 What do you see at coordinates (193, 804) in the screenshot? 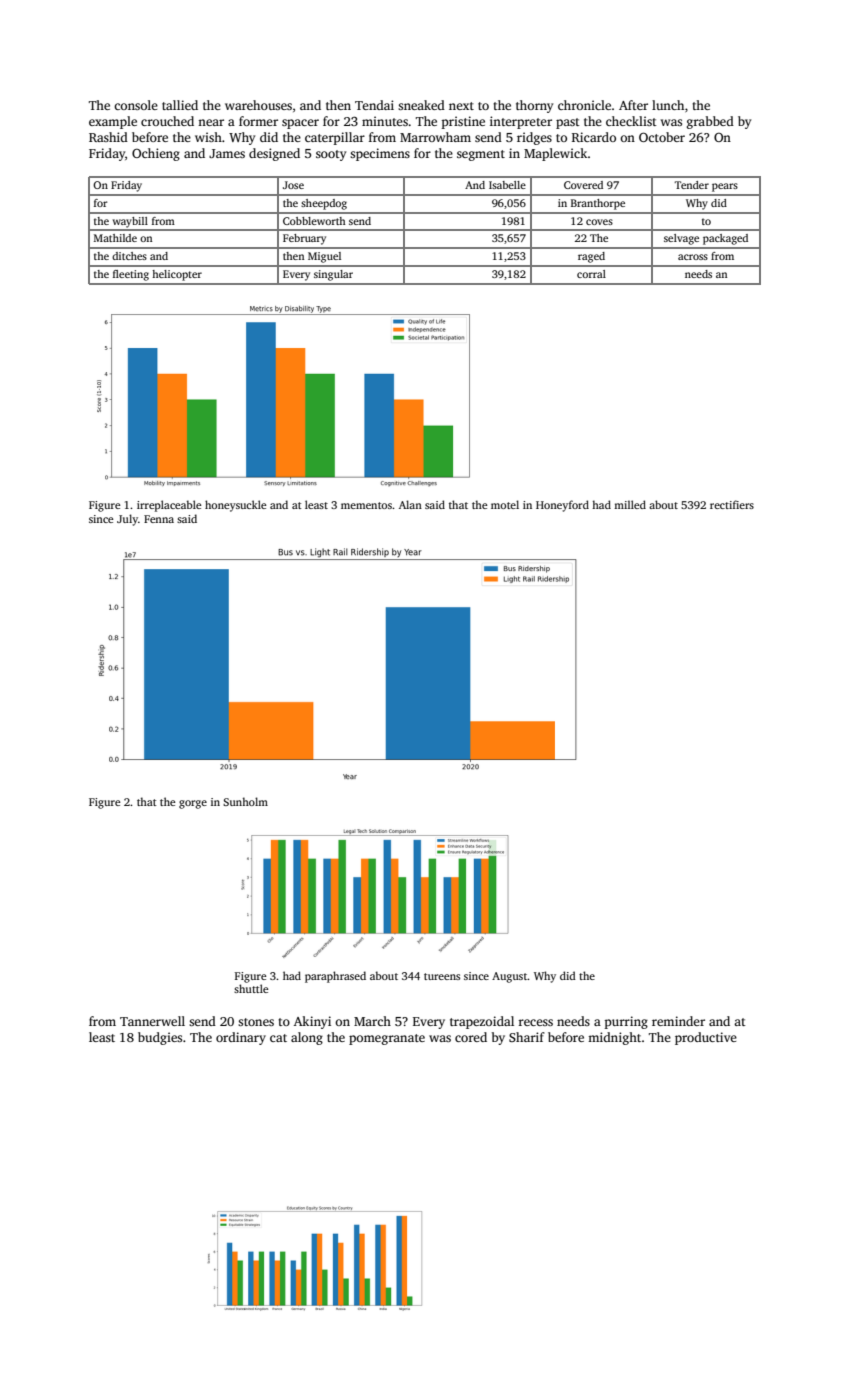
I see `gorge` at bounding box center [193, 804].
